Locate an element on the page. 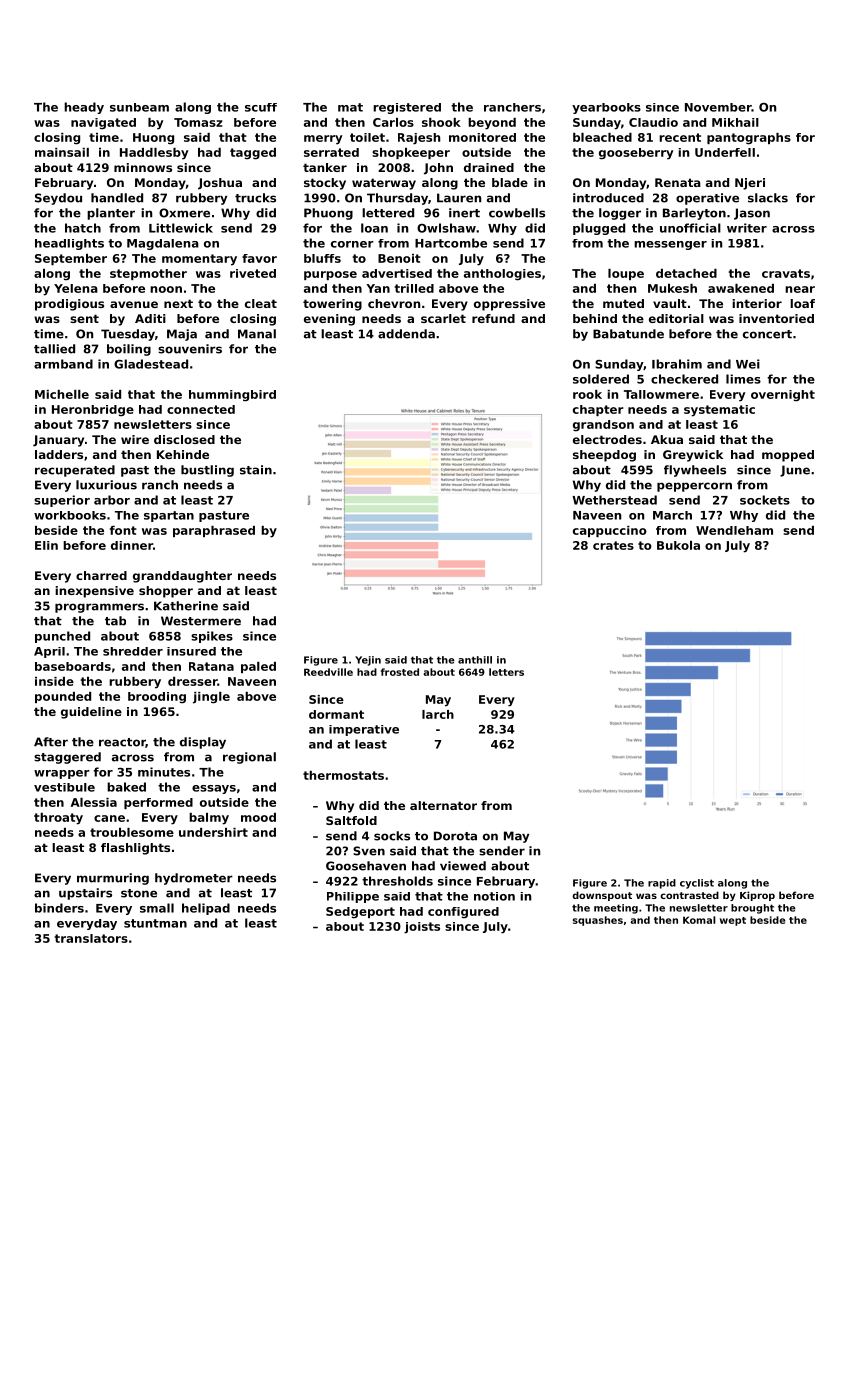  translators is located at coordinates (91, 938).
